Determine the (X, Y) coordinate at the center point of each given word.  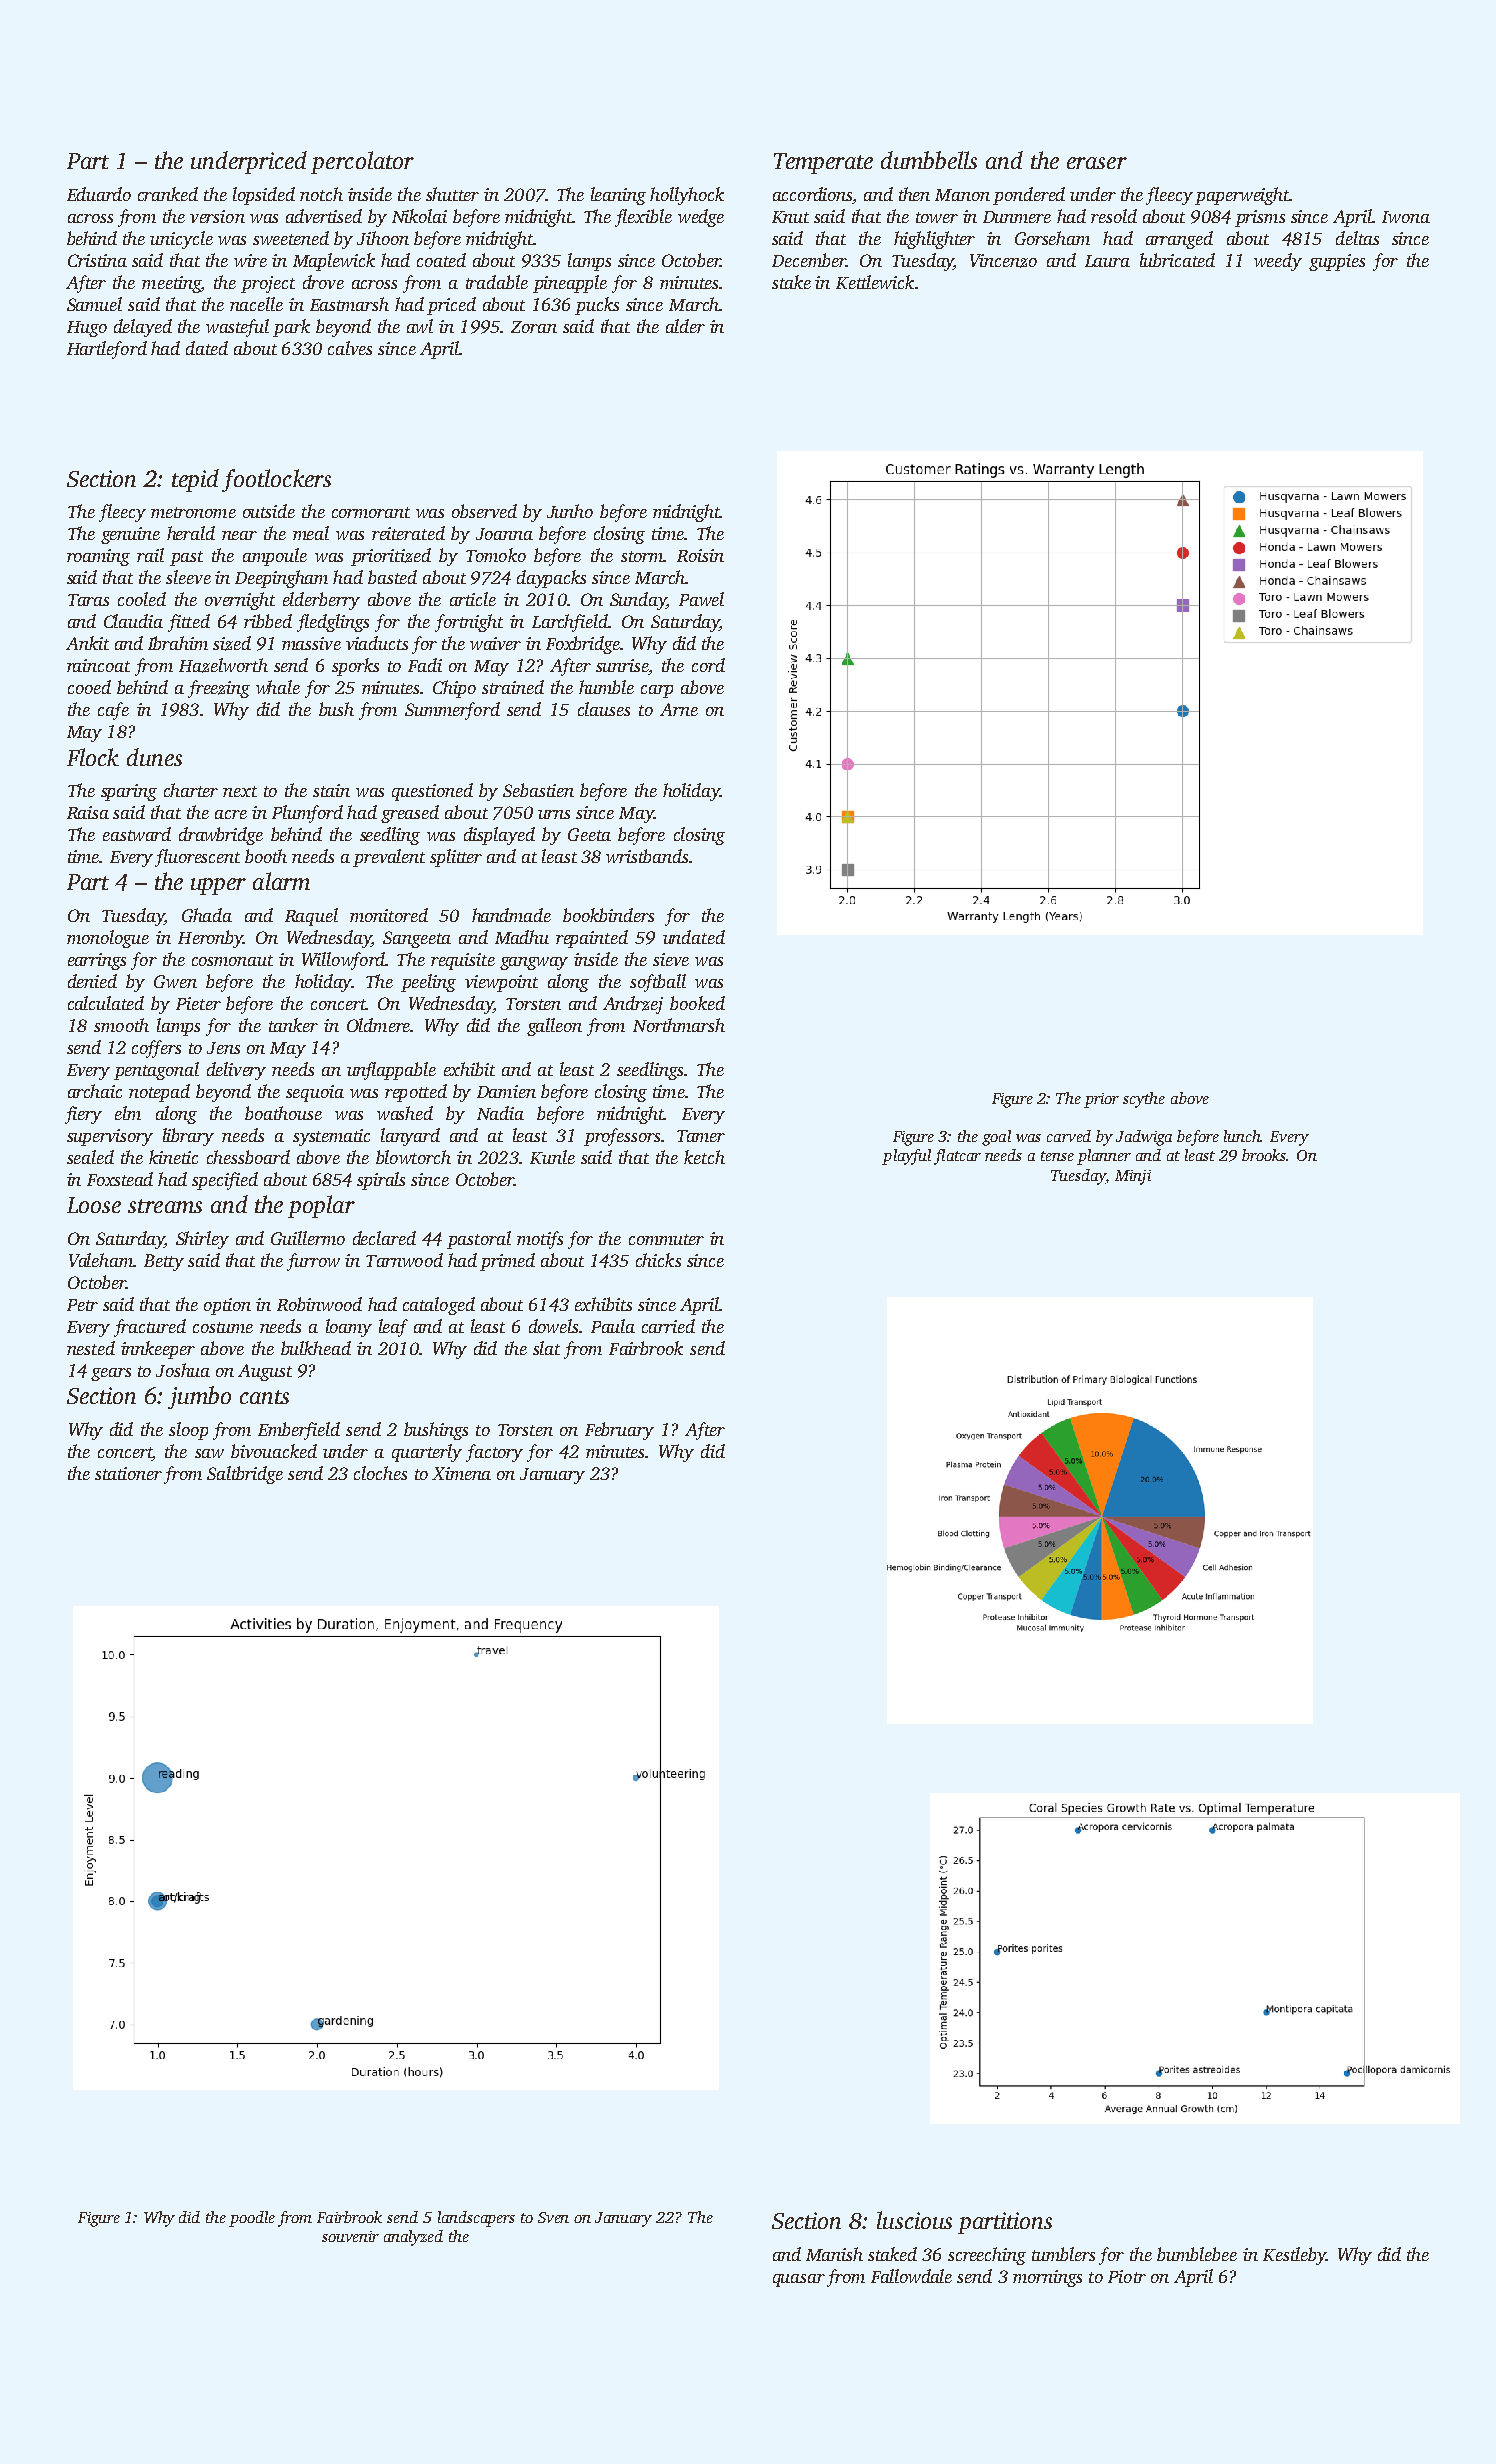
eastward (137, 834)
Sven (553, 2217)
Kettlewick (875, 282)
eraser (1097, 163)
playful (906, 1157)
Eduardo (99, 194)
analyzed (413, 2238)
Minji (1133, 1177)
